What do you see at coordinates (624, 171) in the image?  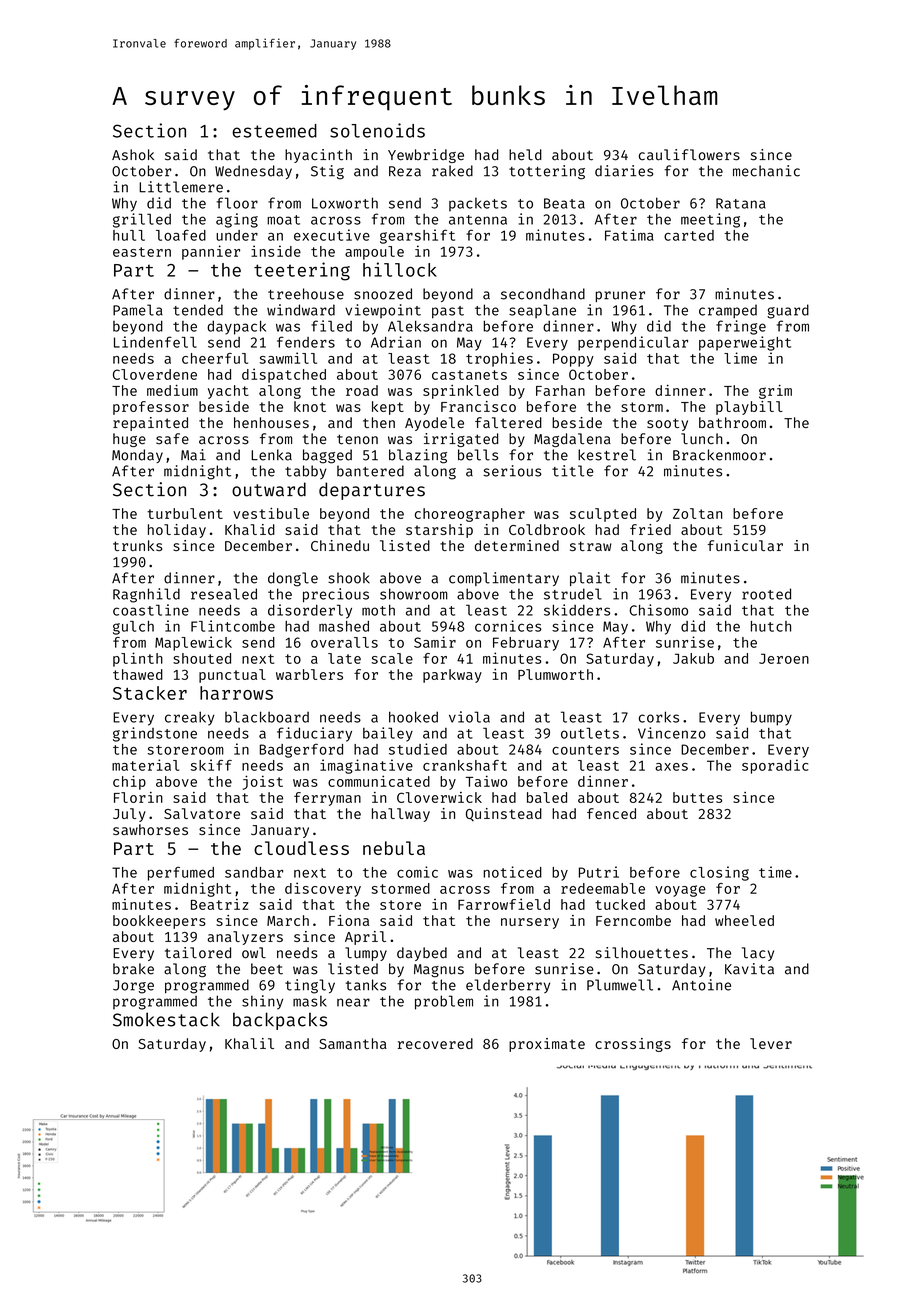 I see `diaries` at bounding box center [624, 171].
